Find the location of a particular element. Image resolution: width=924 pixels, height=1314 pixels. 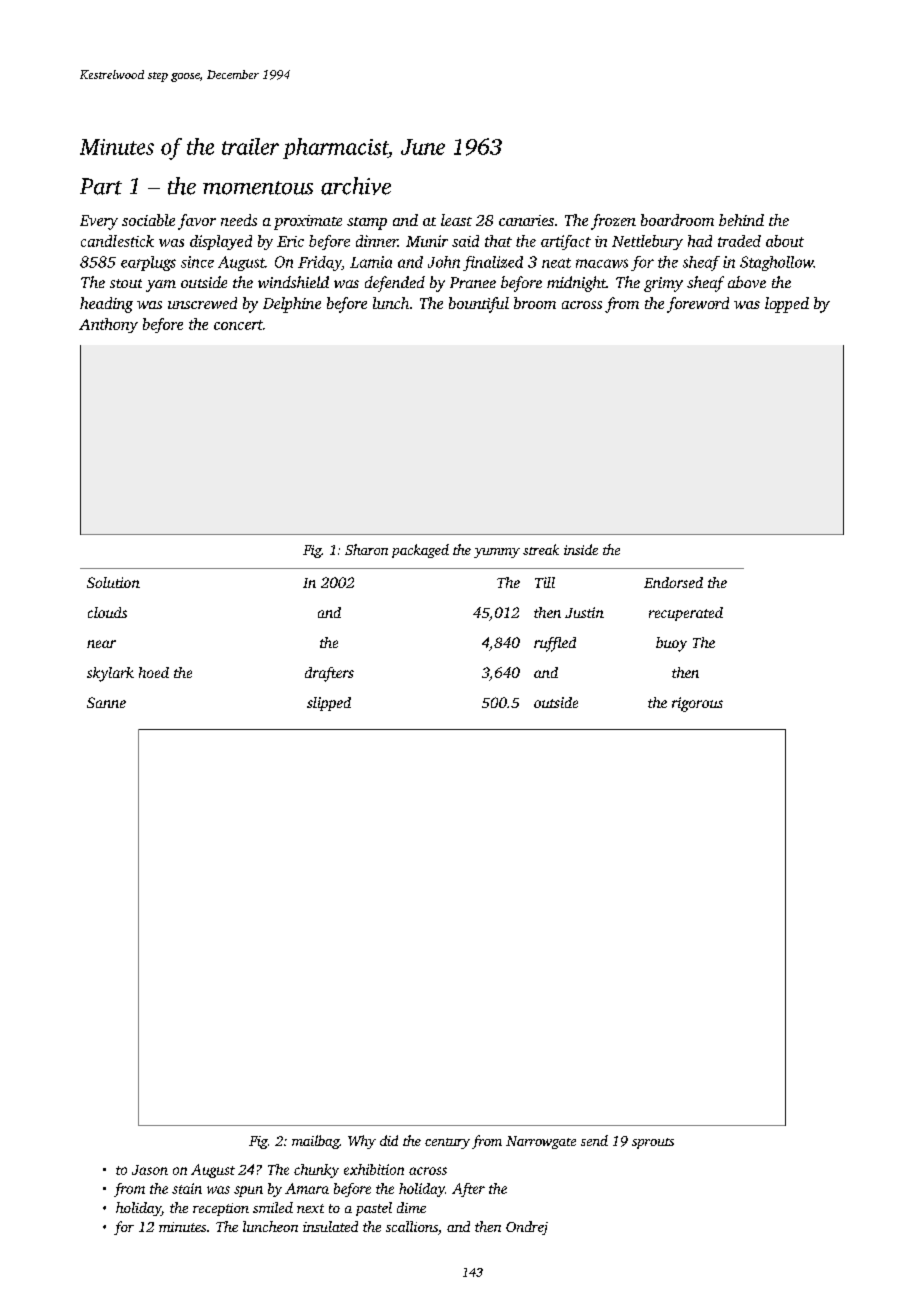

Jason is located at coordinates (150, 1170).
